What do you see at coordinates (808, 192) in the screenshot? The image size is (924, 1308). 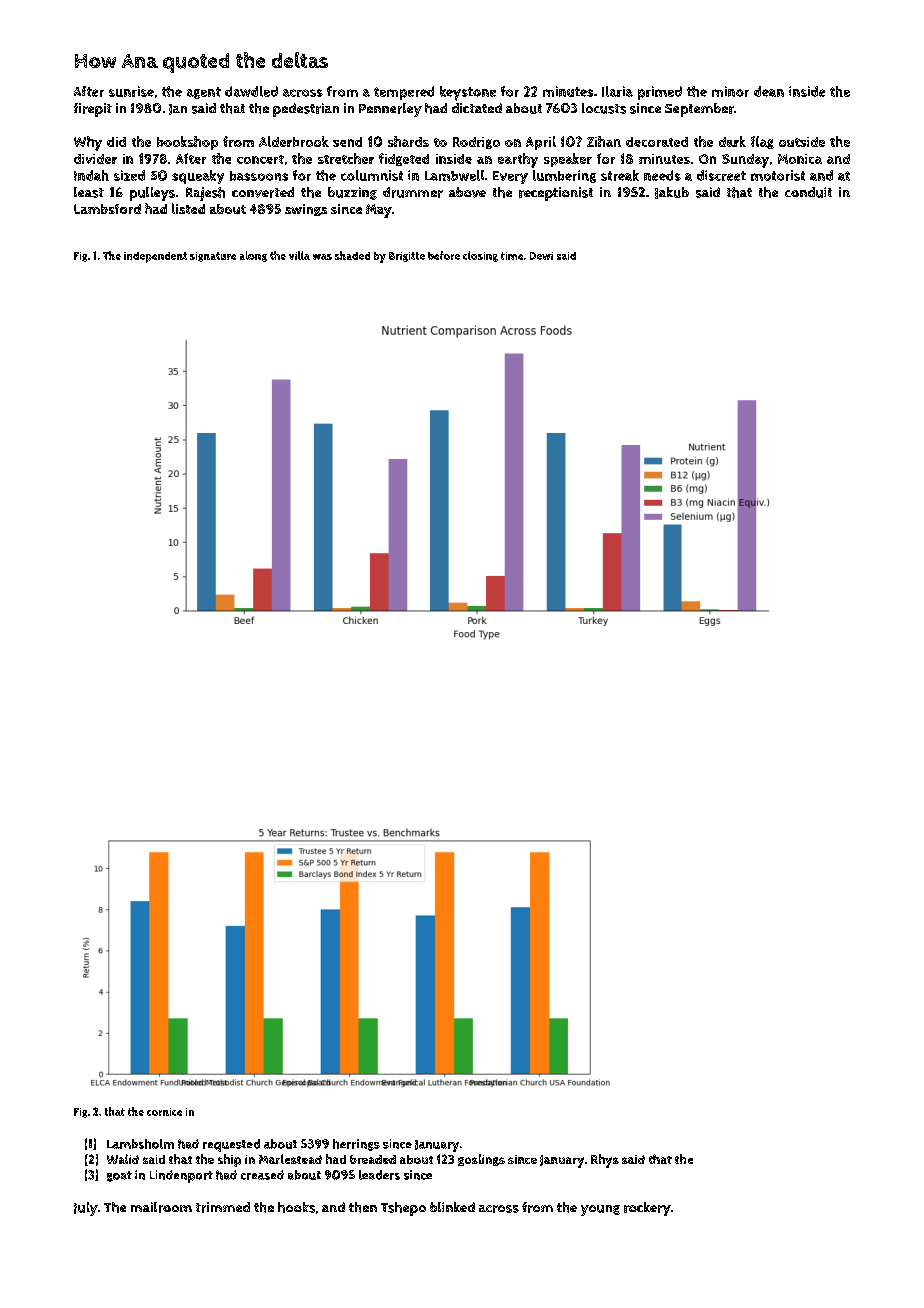 I see `conduit` at bounding box center [808, 192].
